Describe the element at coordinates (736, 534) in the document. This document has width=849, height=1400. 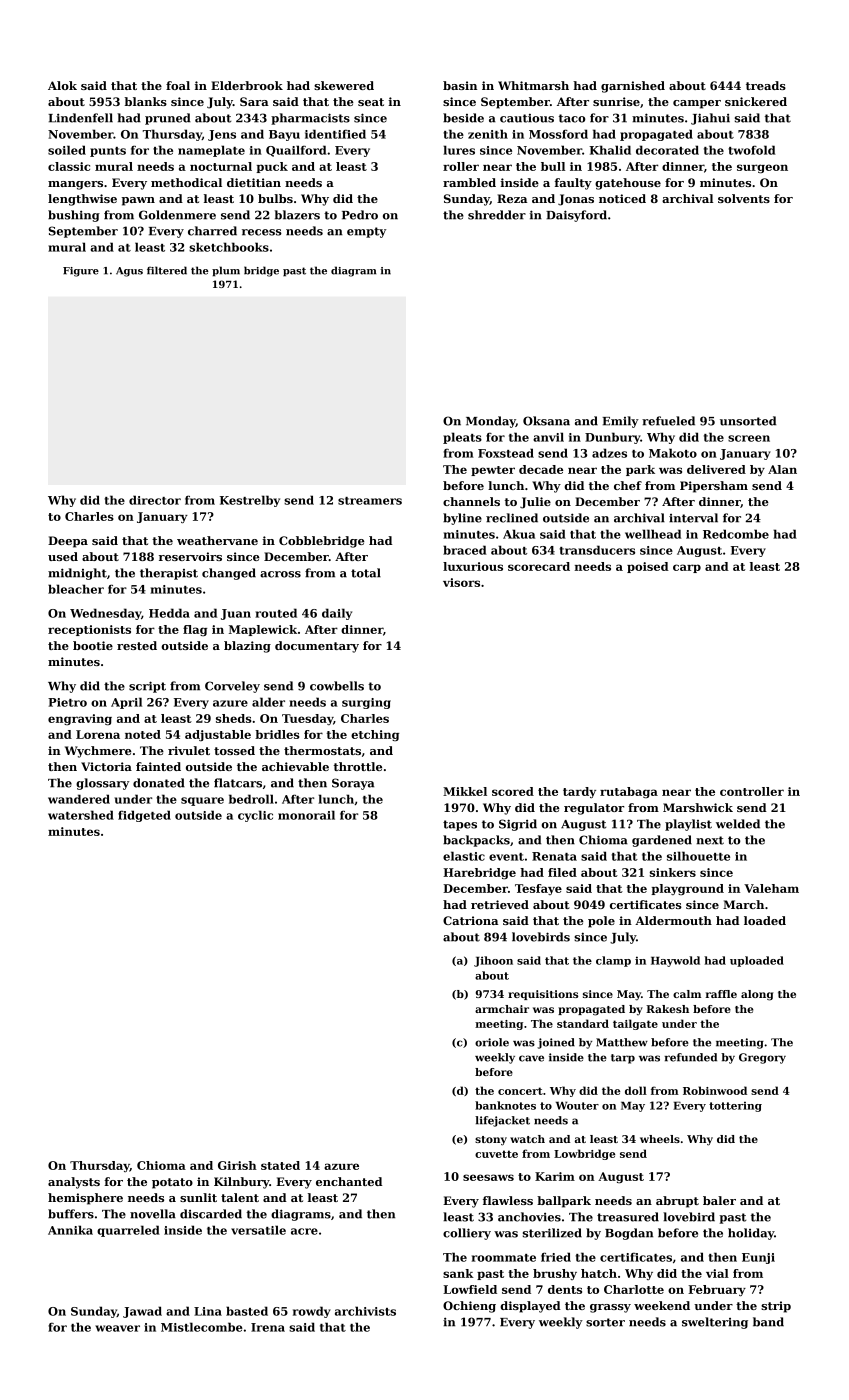
I see `Redcombe` at that location.
